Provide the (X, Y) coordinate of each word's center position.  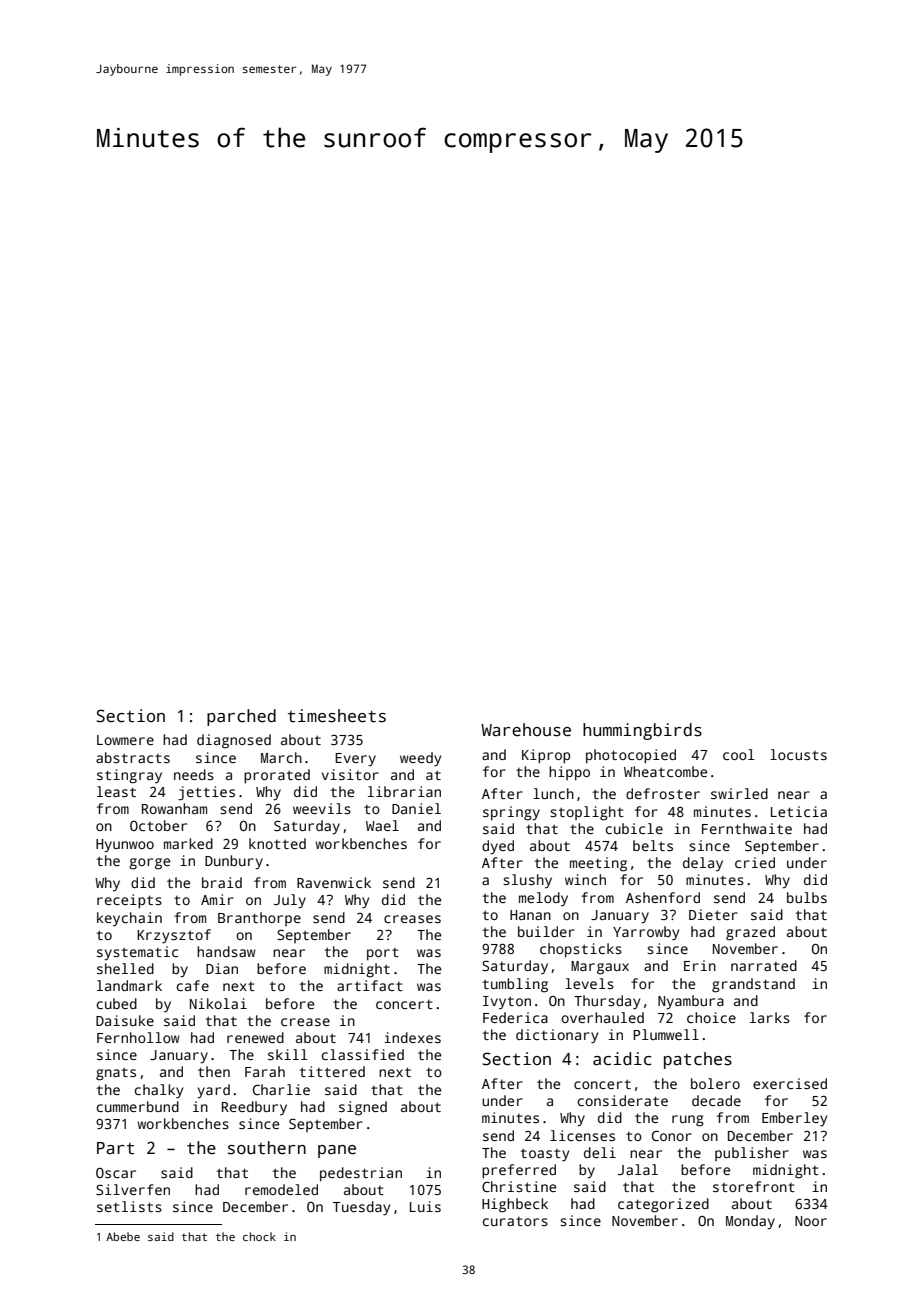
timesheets (337, 716)
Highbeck (515, 1205)
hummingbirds (642, 731)
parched (241, 717)
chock (259, 1236)
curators (515, 1221)
